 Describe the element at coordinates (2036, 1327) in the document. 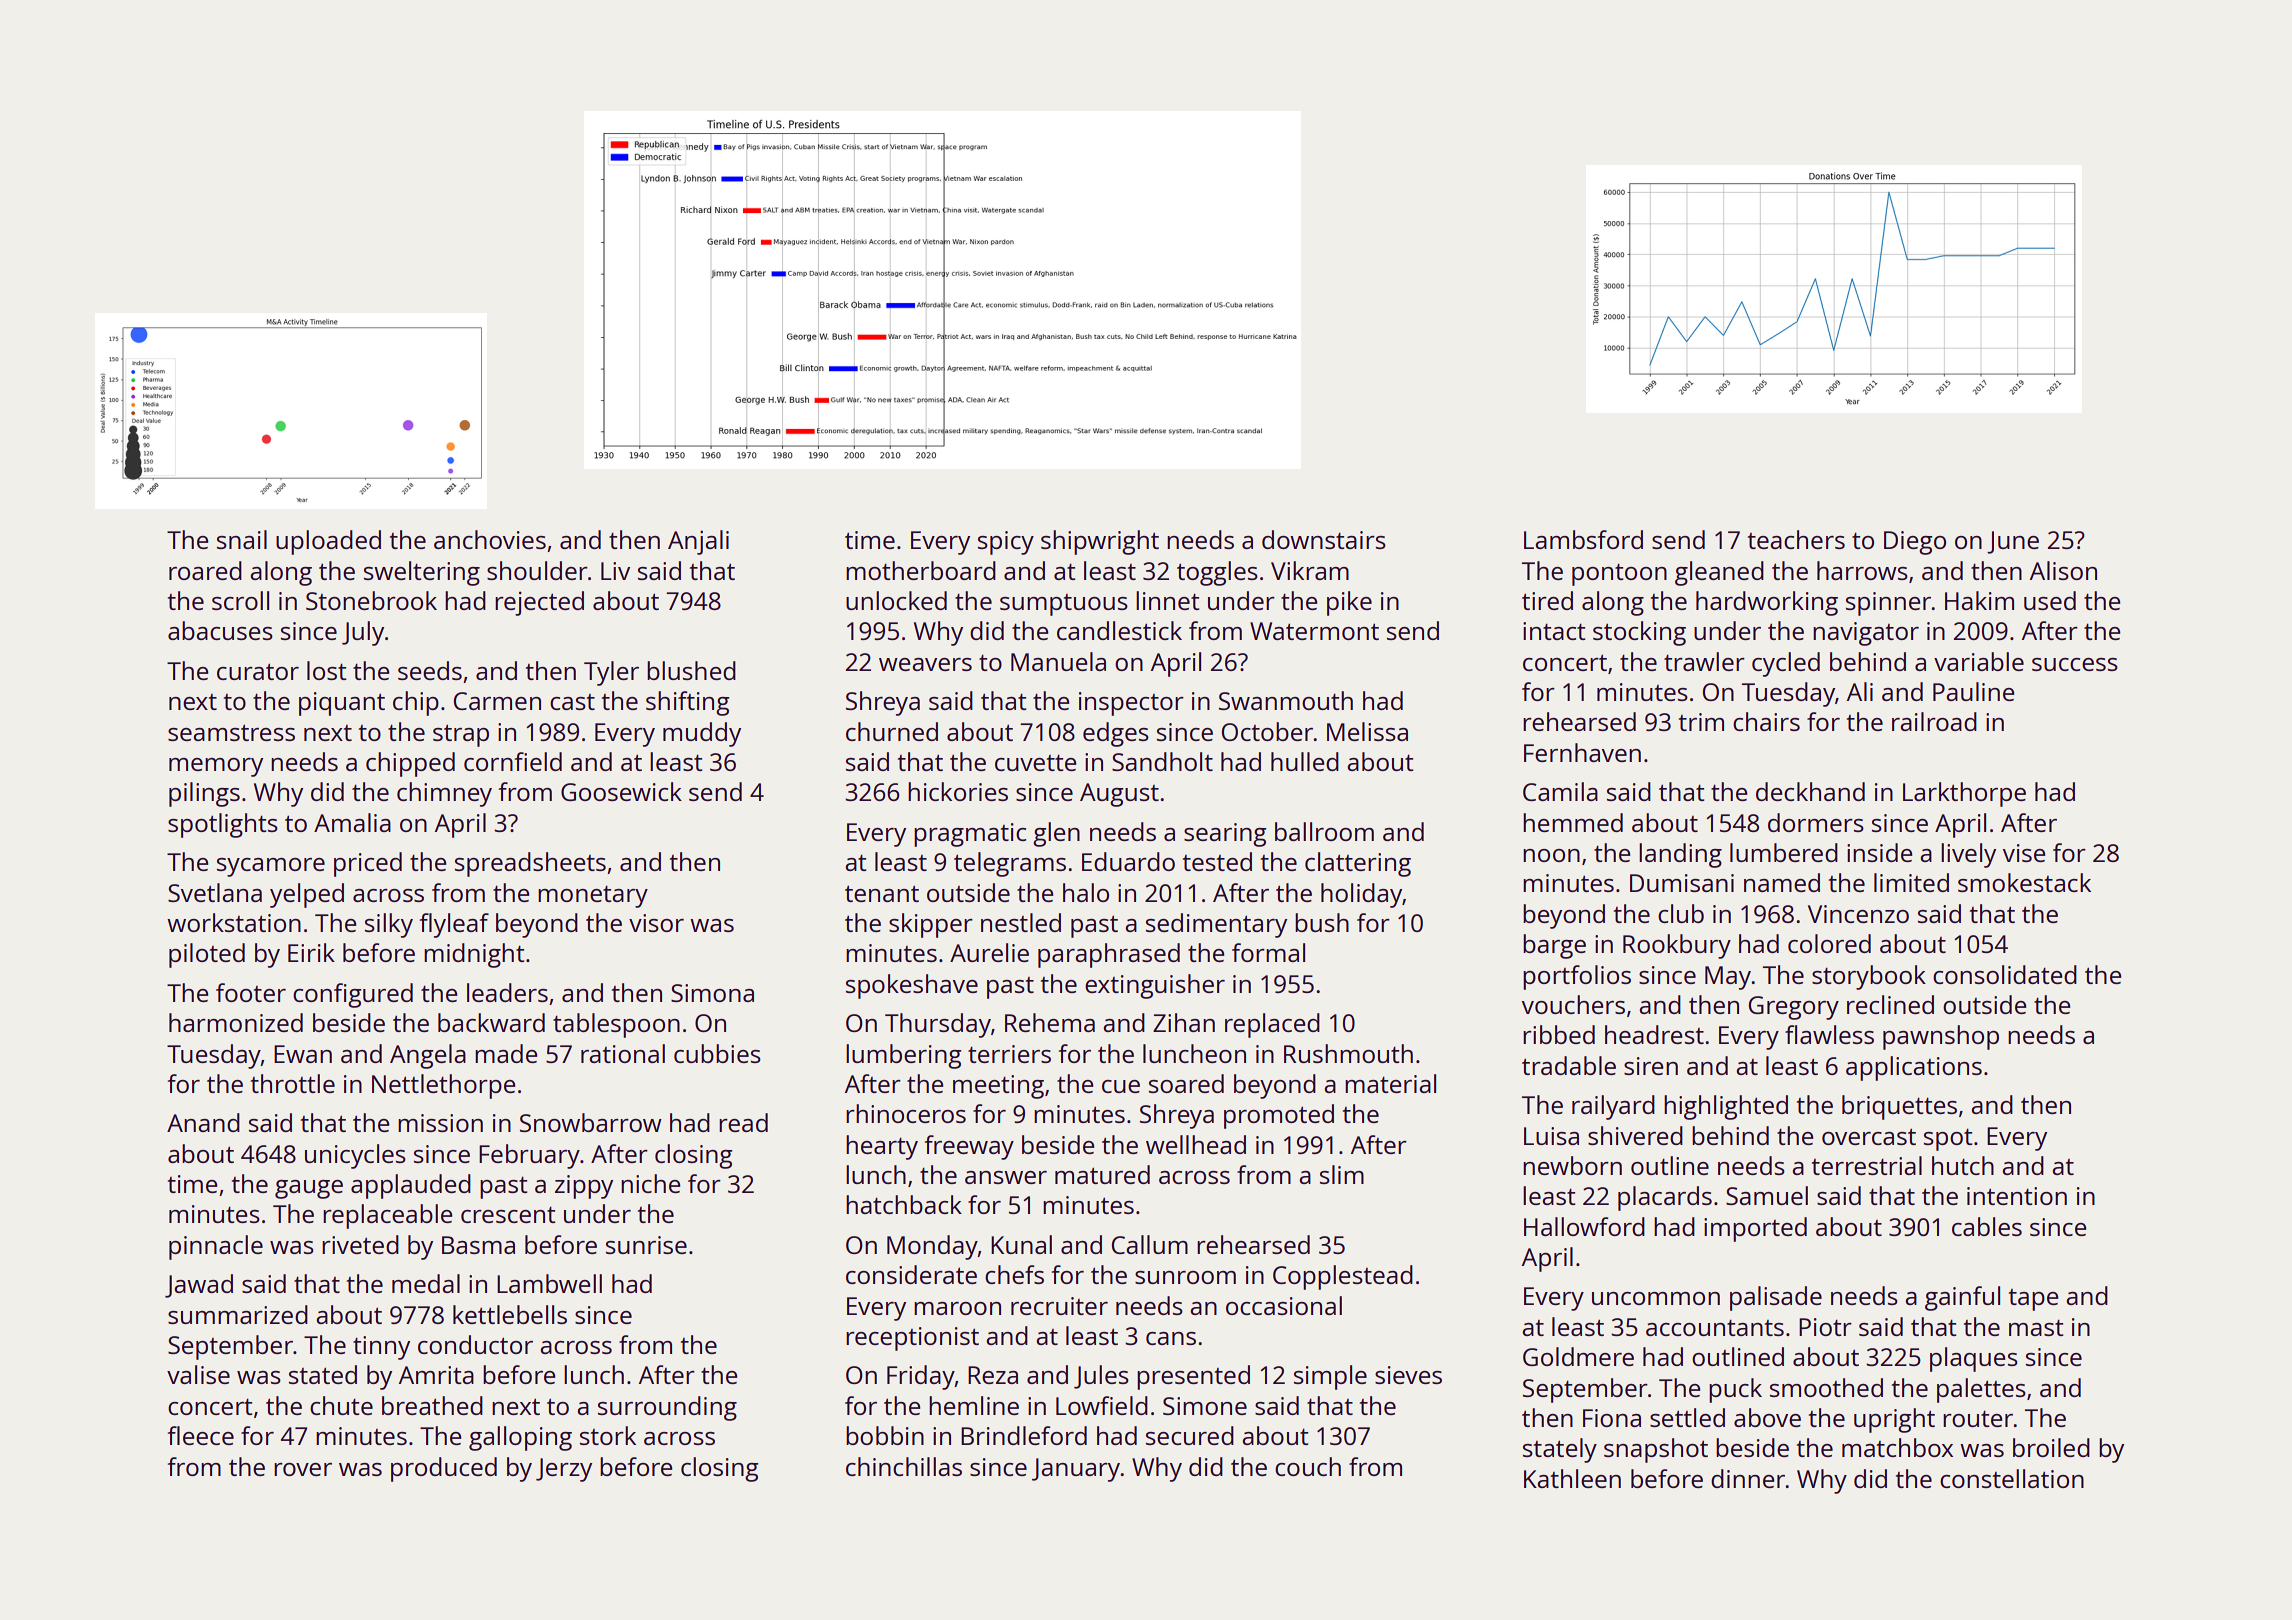

I see `mast` at that location.
